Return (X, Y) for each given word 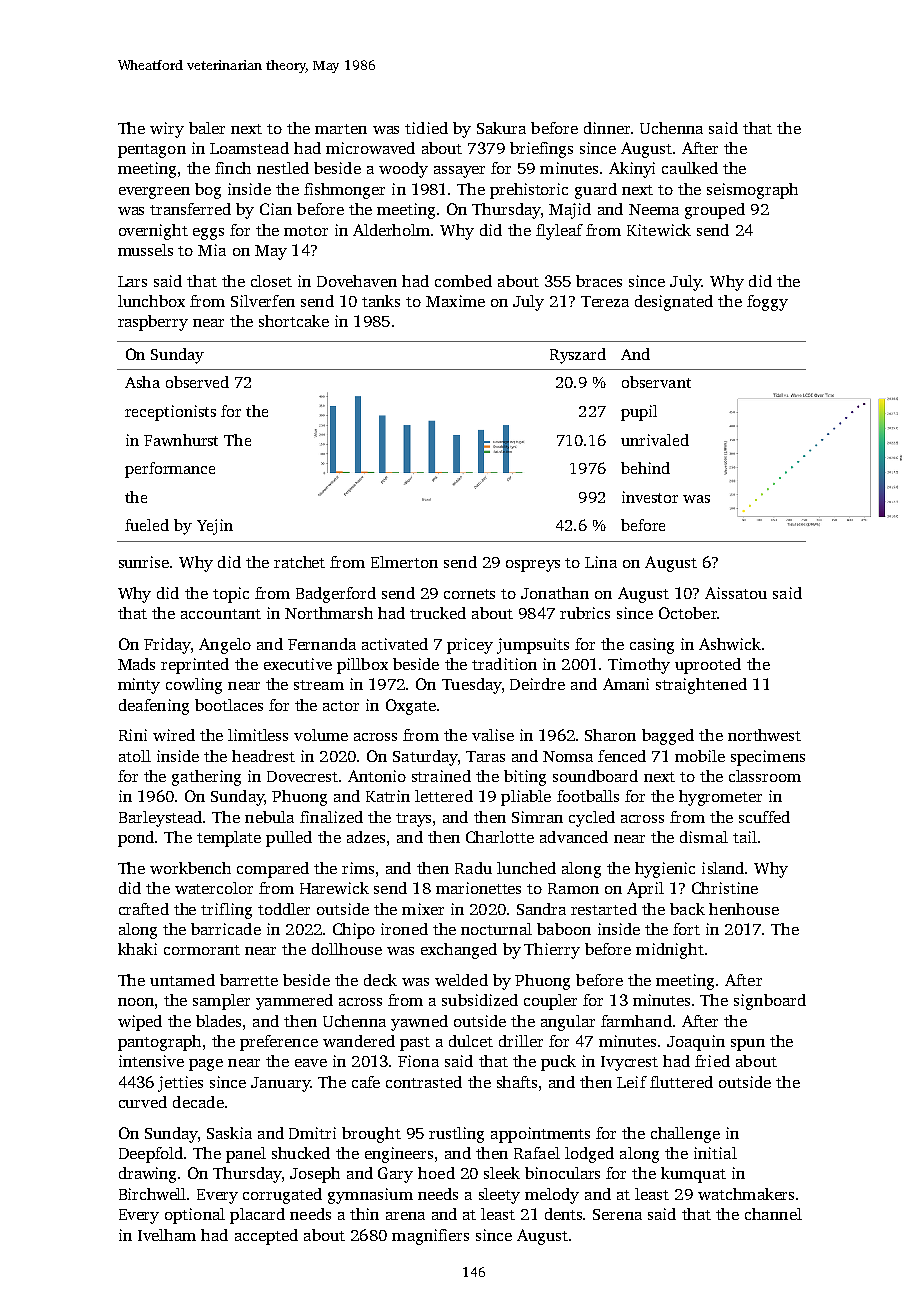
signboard (770, 1002)
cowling (194, 686)
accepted (266, 1237)
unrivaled (655, 440)
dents (564, 1214)
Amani (626, 684)
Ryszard (578, 356)
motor (306, 231)
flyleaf (559, 232)
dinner (607, 128)
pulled (289, 839)
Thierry (552, 951)
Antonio (377, 776)
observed (197, 382)
